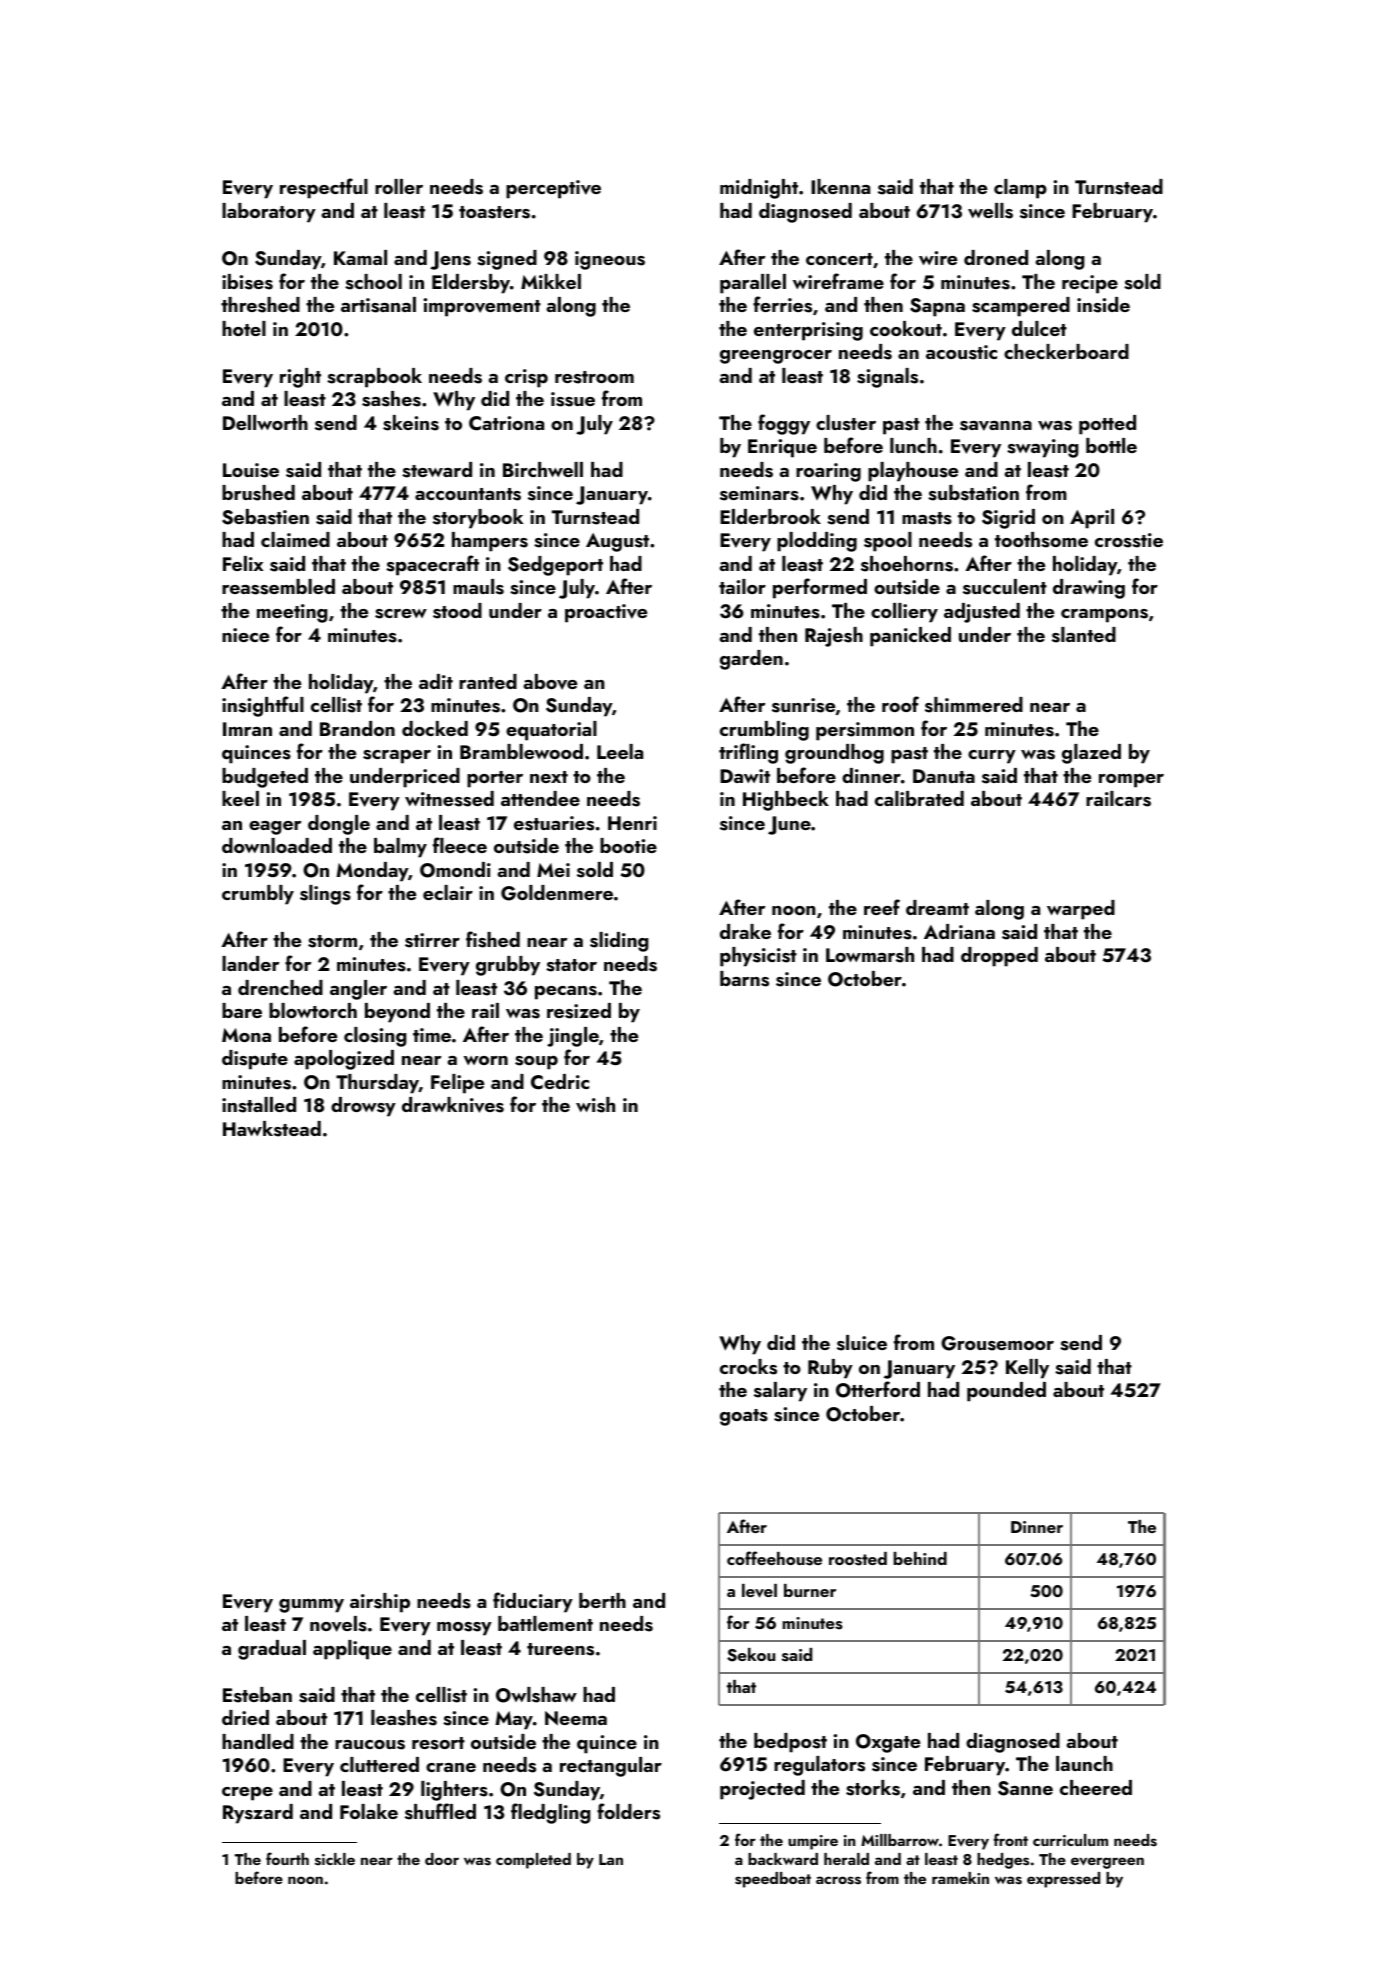  I want to click on igneous, so click(610, 260).
